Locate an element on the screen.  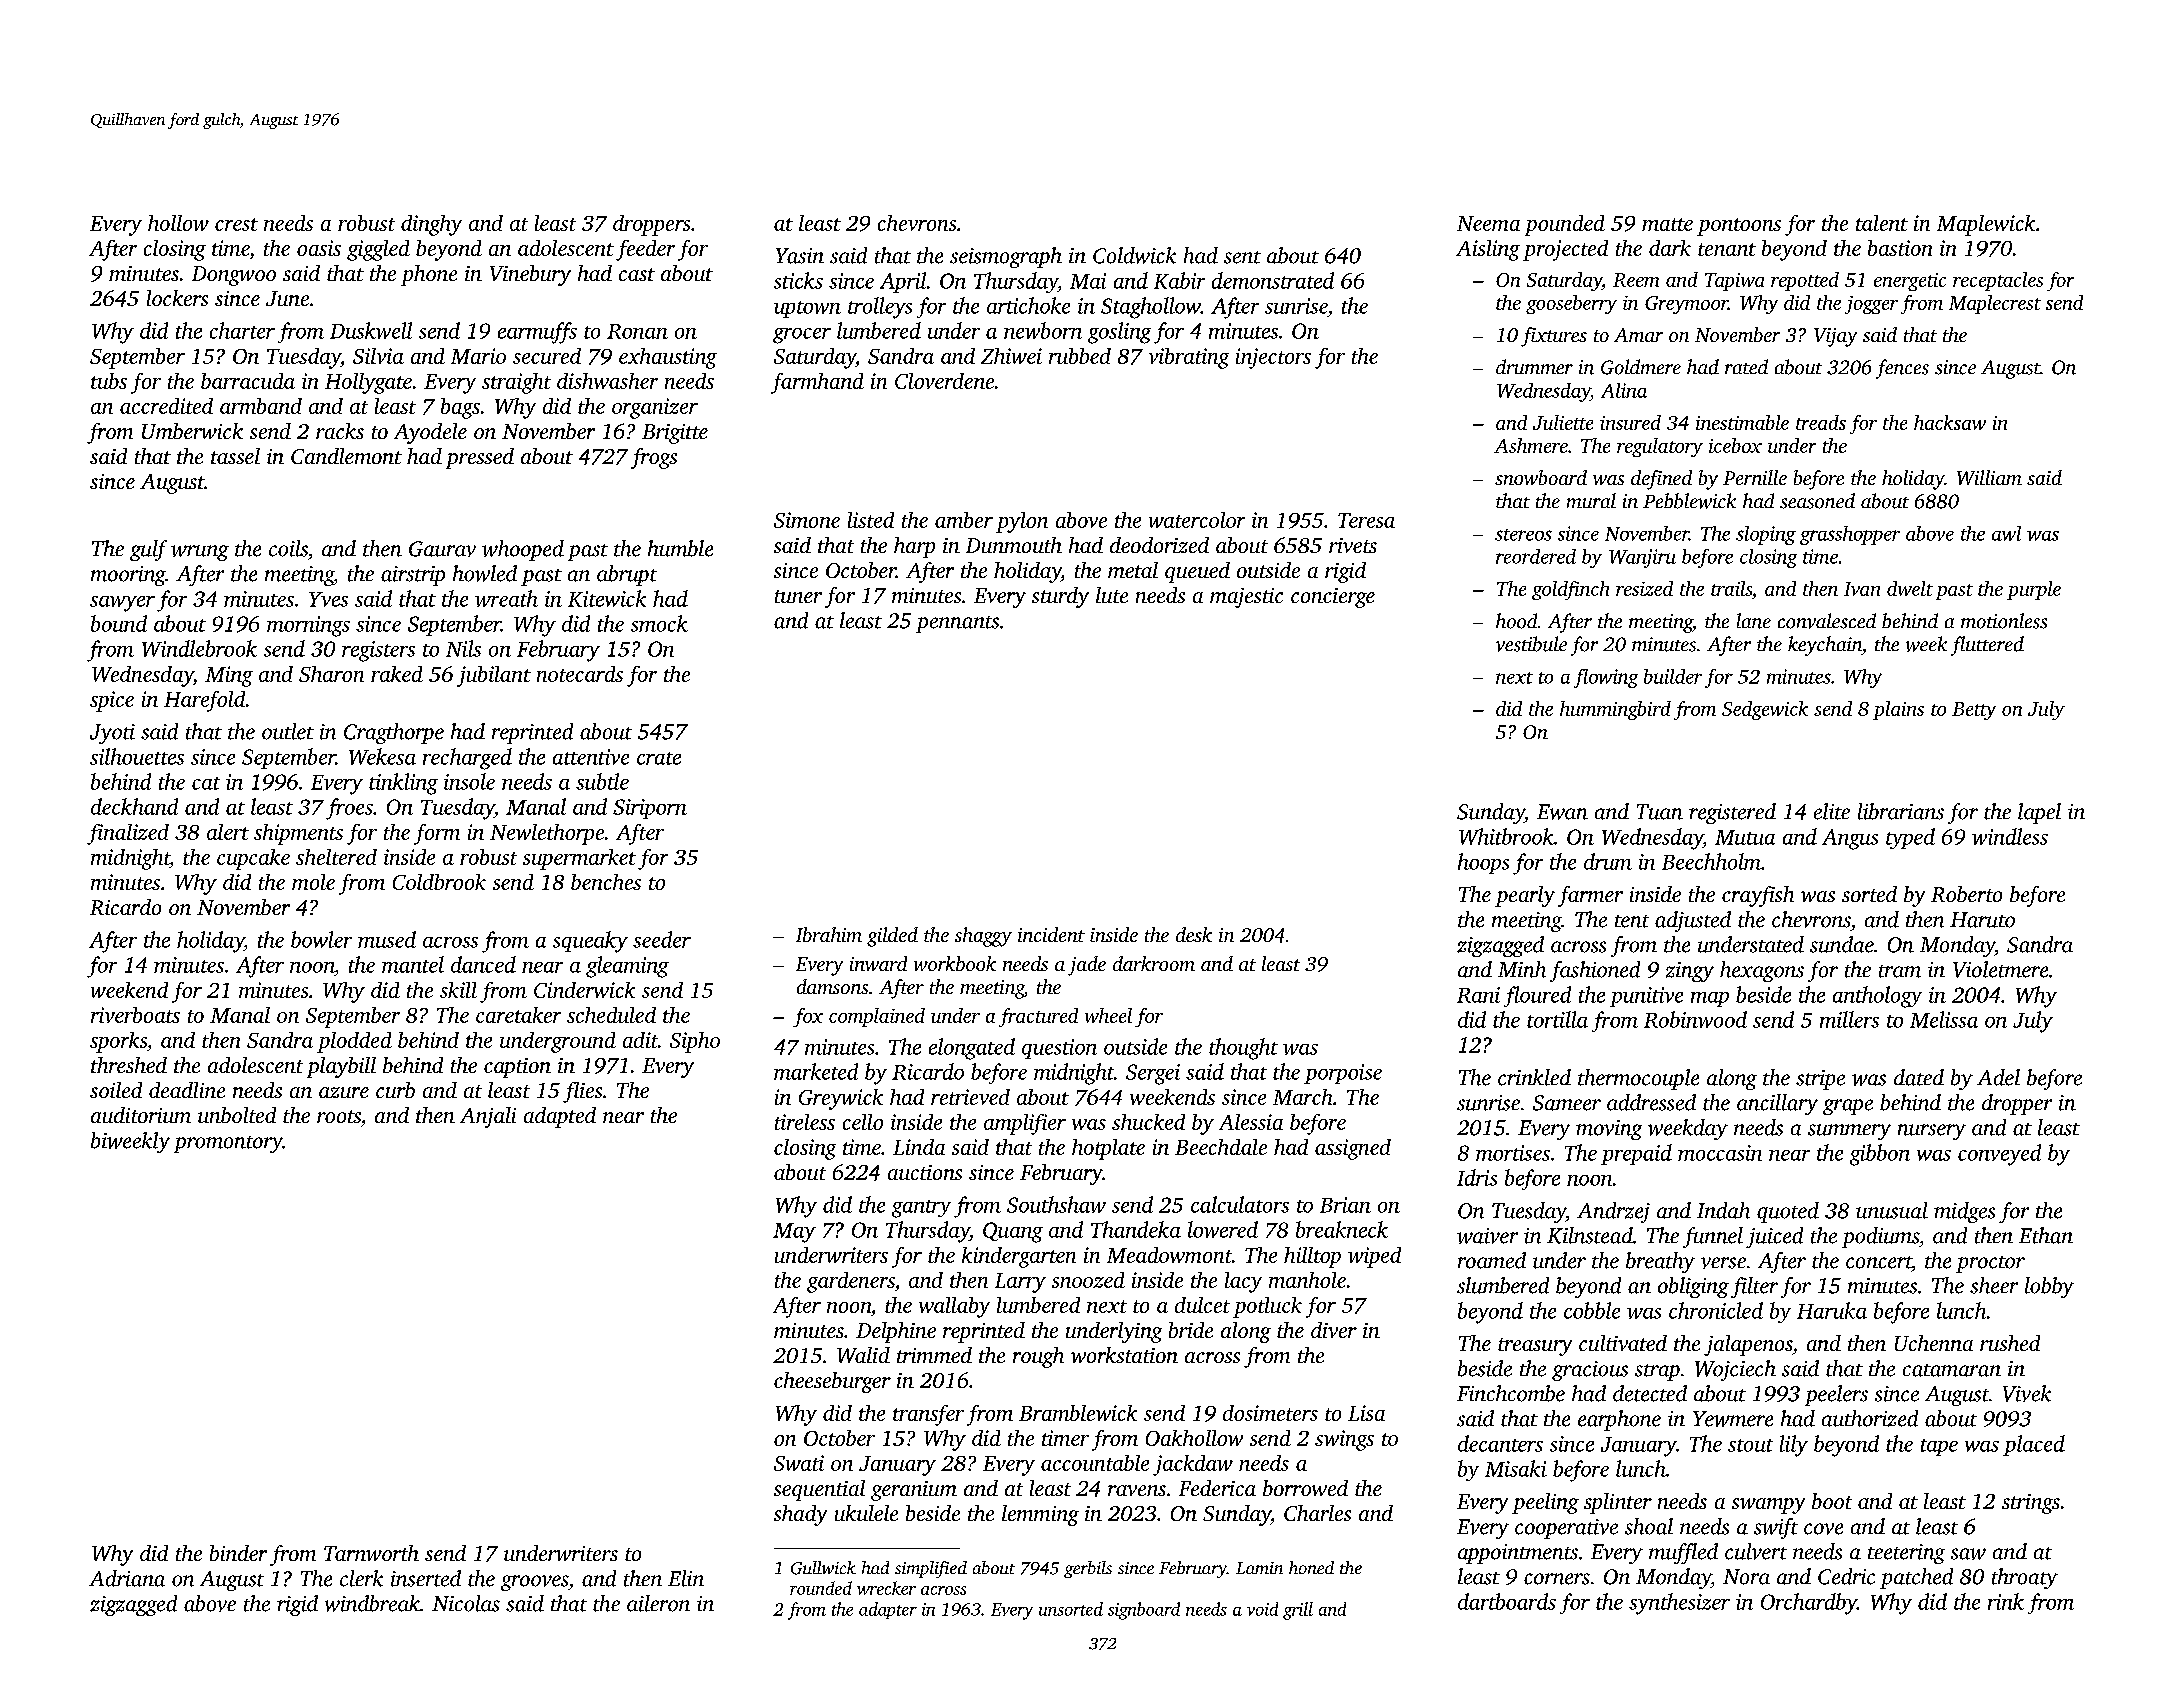
Dongwoo is located at coordinates (234, 276).
